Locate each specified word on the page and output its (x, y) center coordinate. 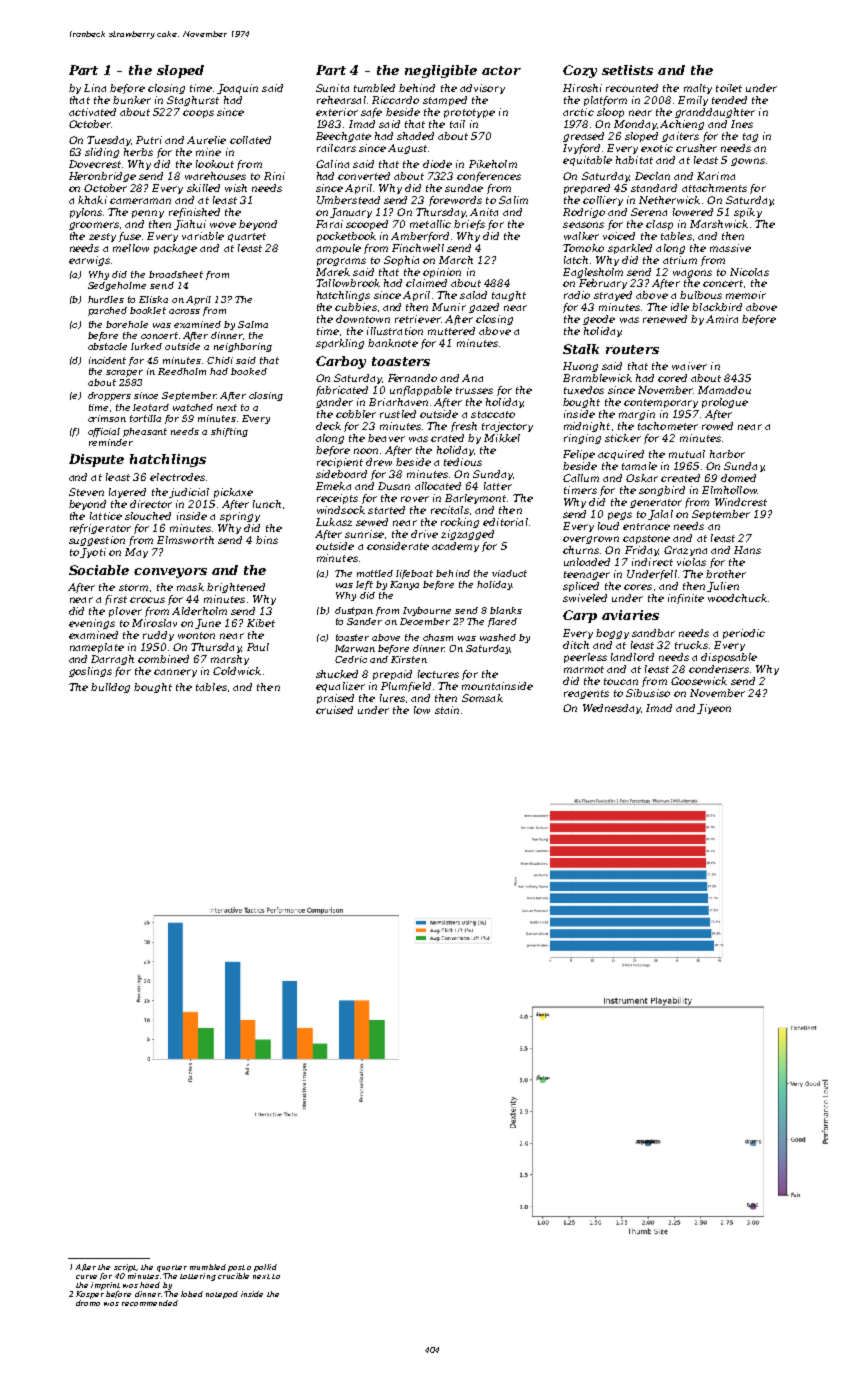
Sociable (99, 570)
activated (92, 112)
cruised (334, 710)
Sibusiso (648, 693)
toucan (621, 681)
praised (335, 699)
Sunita (332, 88)
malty (698, 89)
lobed (192, 1294)
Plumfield (406, 687)
